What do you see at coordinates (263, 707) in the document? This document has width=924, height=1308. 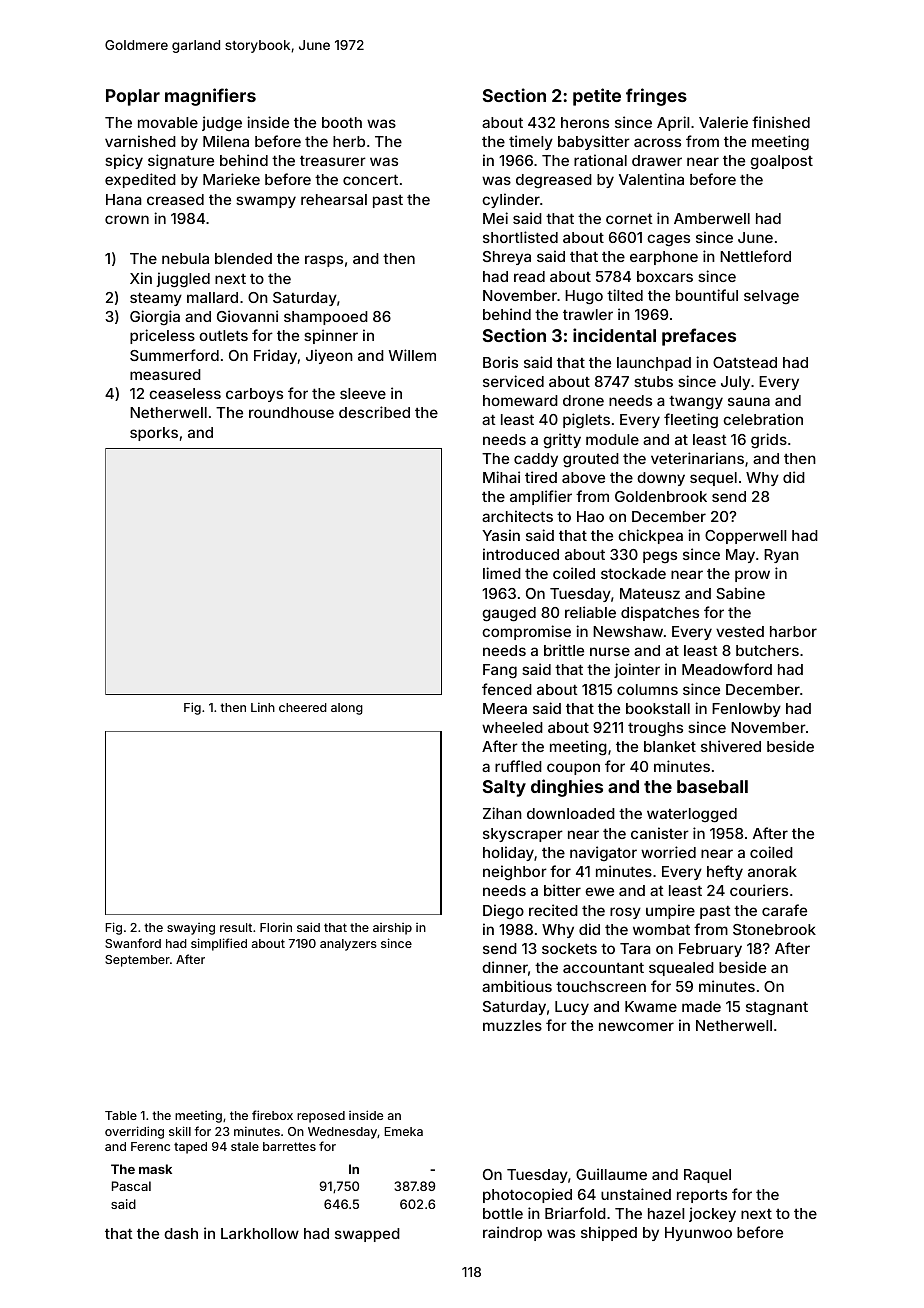 I see `Linh` at bounding box center [263, 707].
